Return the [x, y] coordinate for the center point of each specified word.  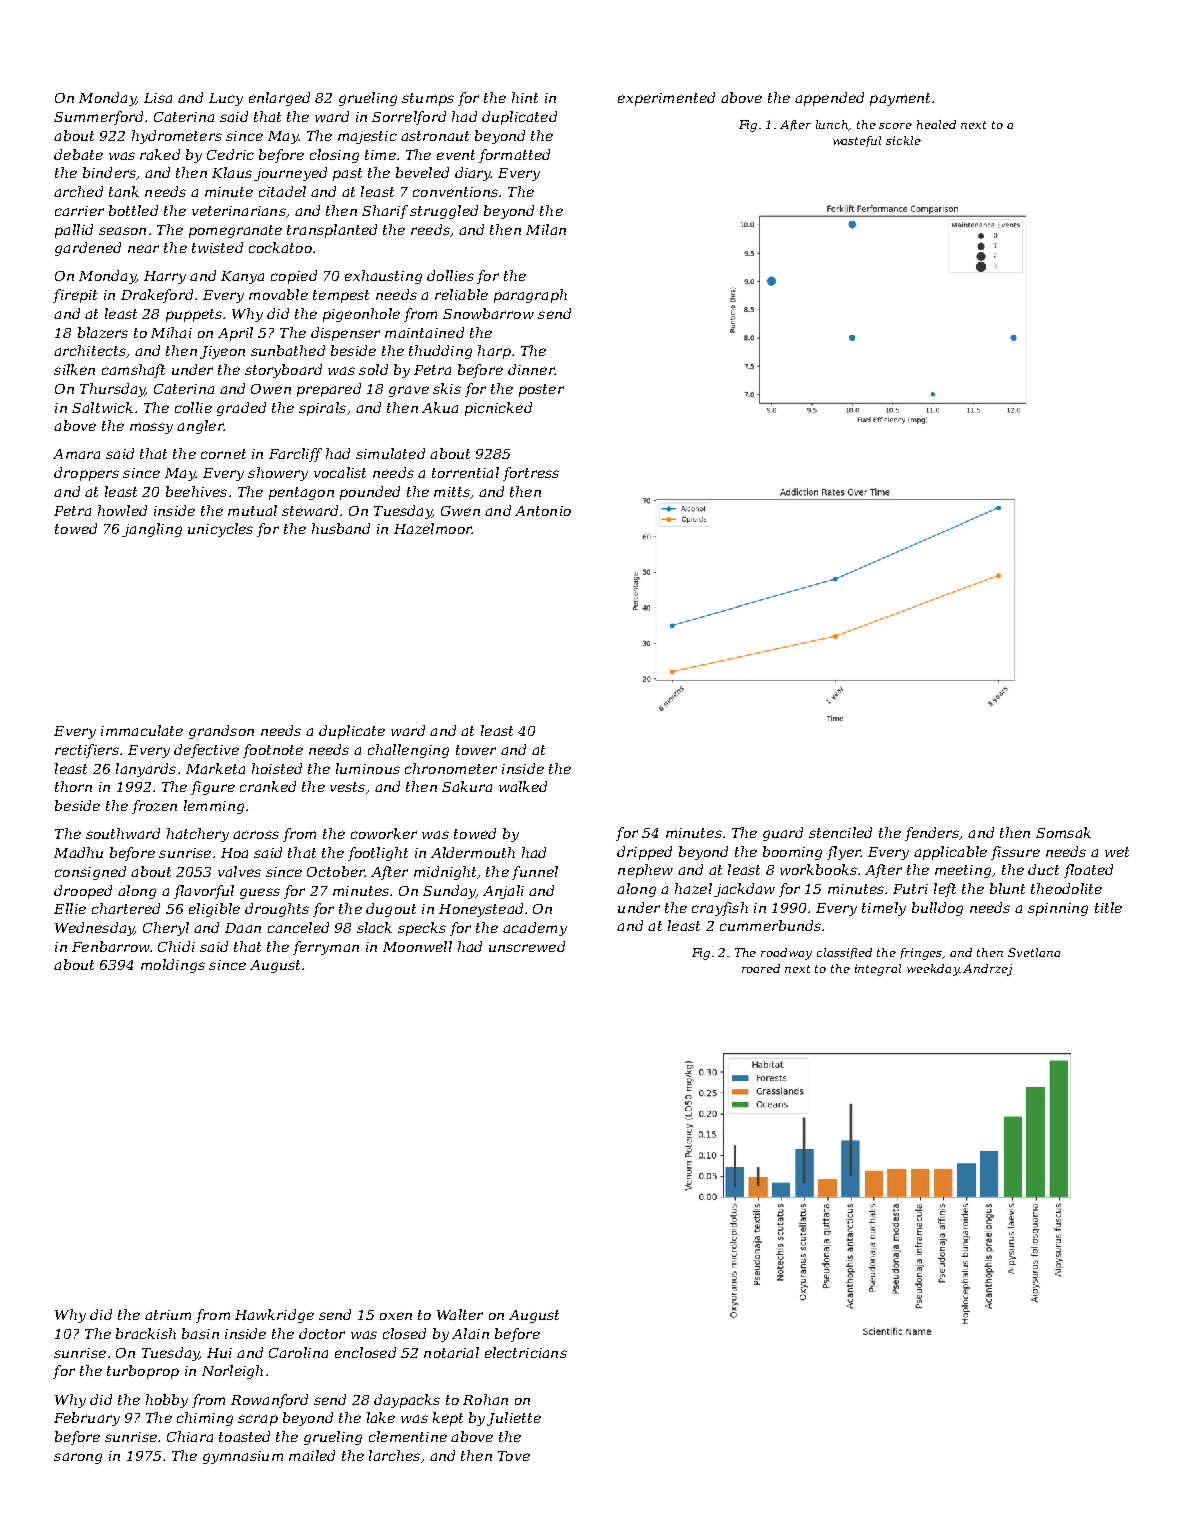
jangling [152, 530]
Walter [460, 1314]
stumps [428, 99]
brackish [146, 1333]
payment [900, 99]
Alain [470, 1333]
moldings [173, 966]
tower [476, 750]
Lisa [158, 98]
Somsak [1063, 832]
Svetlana [1034, 952]
